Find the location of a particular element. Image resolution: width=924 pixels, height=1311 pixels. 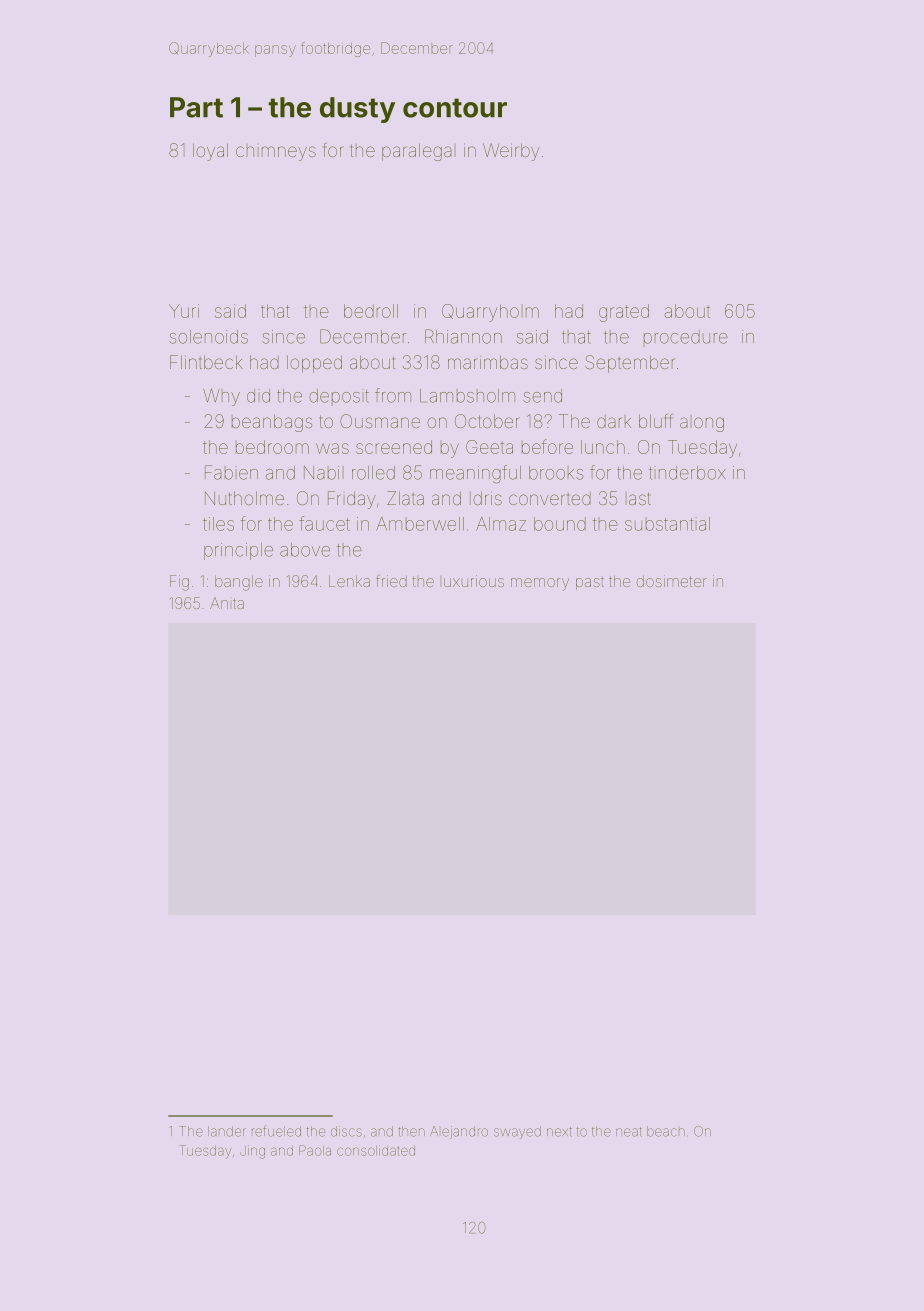

neat is located at coordinates (629, 1132).
